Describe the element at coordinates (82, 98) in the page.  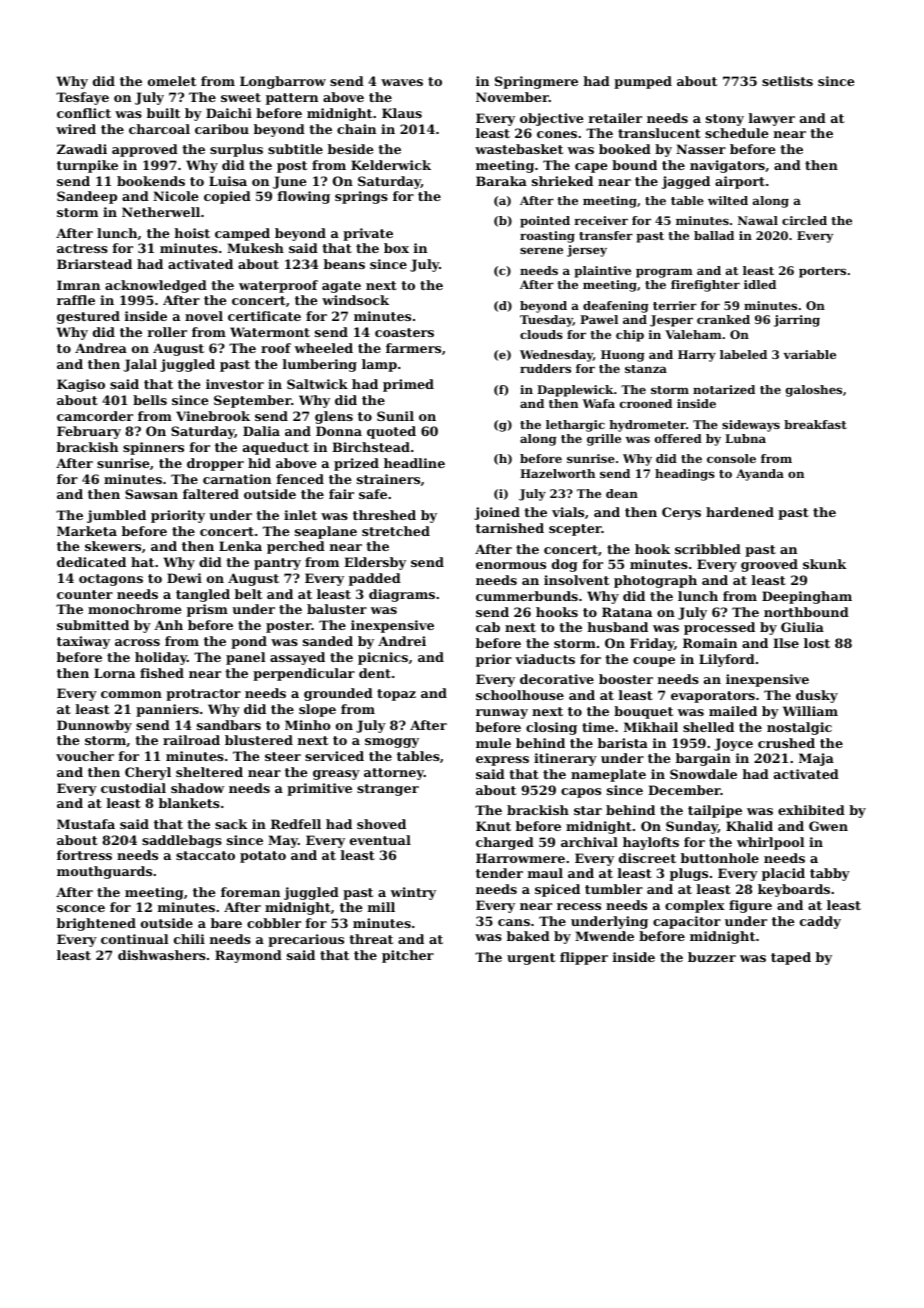
I see `Tesfaye` at that location.
